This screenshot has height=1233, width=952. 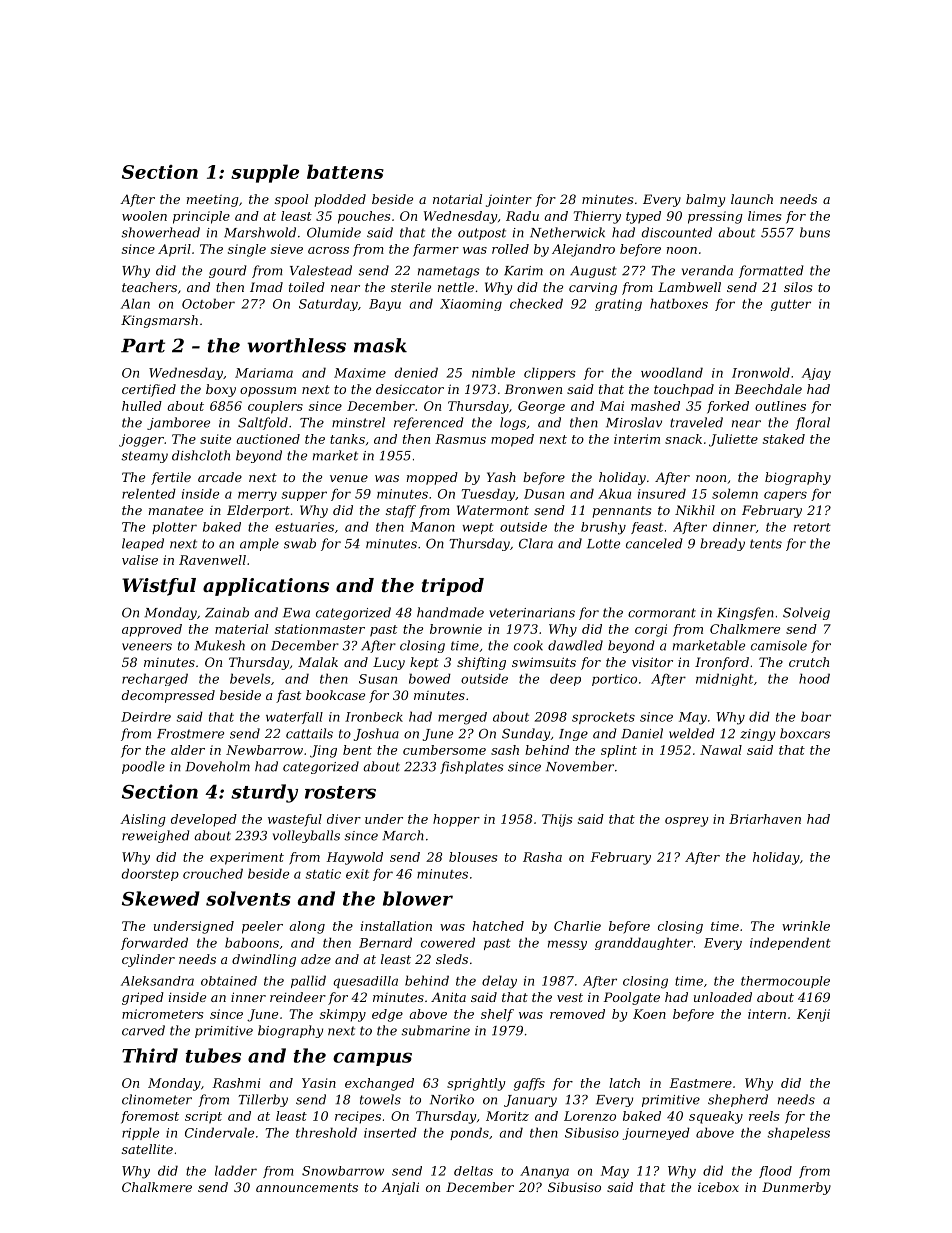 What do you see at coordinates (364, 217) in the screenshot?
I see `pouches` at bounding box center [364, 217].
